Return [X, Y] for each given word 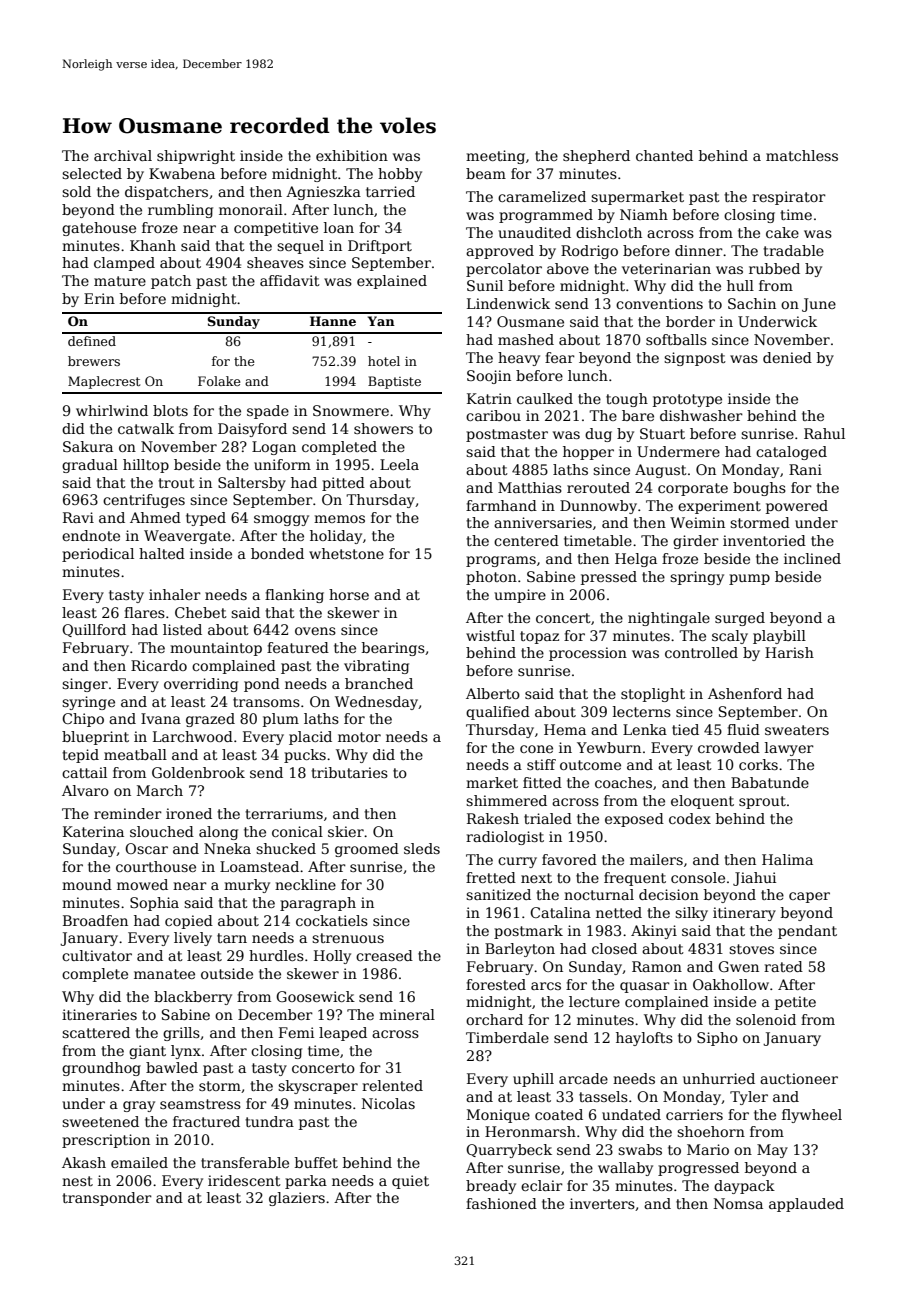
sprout [762, 802]
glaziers [297, 1199]
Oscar [146, 848]
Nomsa [738, 1203]
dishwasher [701, 415]
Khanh [153, 245]
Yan [381, 321]
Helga [636, 560]
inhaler [175, 594]
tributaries [349, 772]
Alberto [493, 693]
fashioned [501, 1203]
